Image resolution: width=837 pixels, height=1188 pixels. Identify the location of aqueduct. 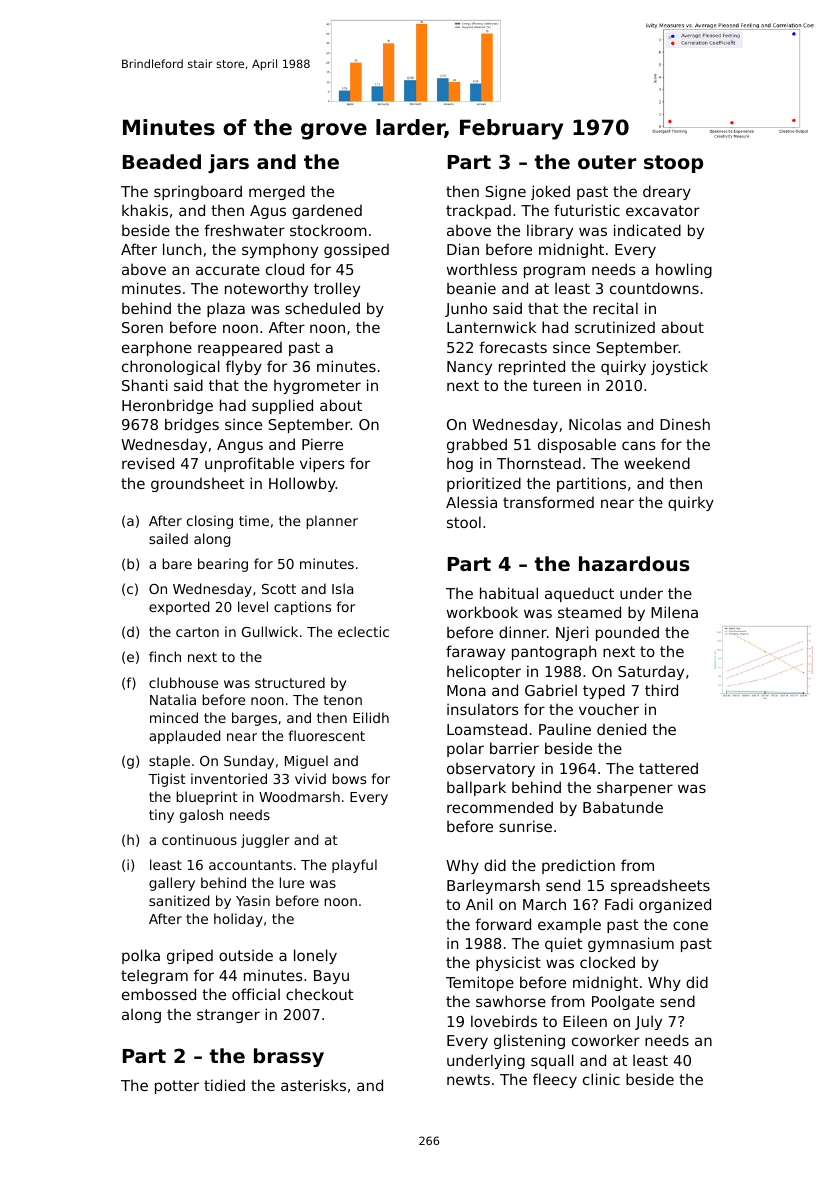
(579, 594).
